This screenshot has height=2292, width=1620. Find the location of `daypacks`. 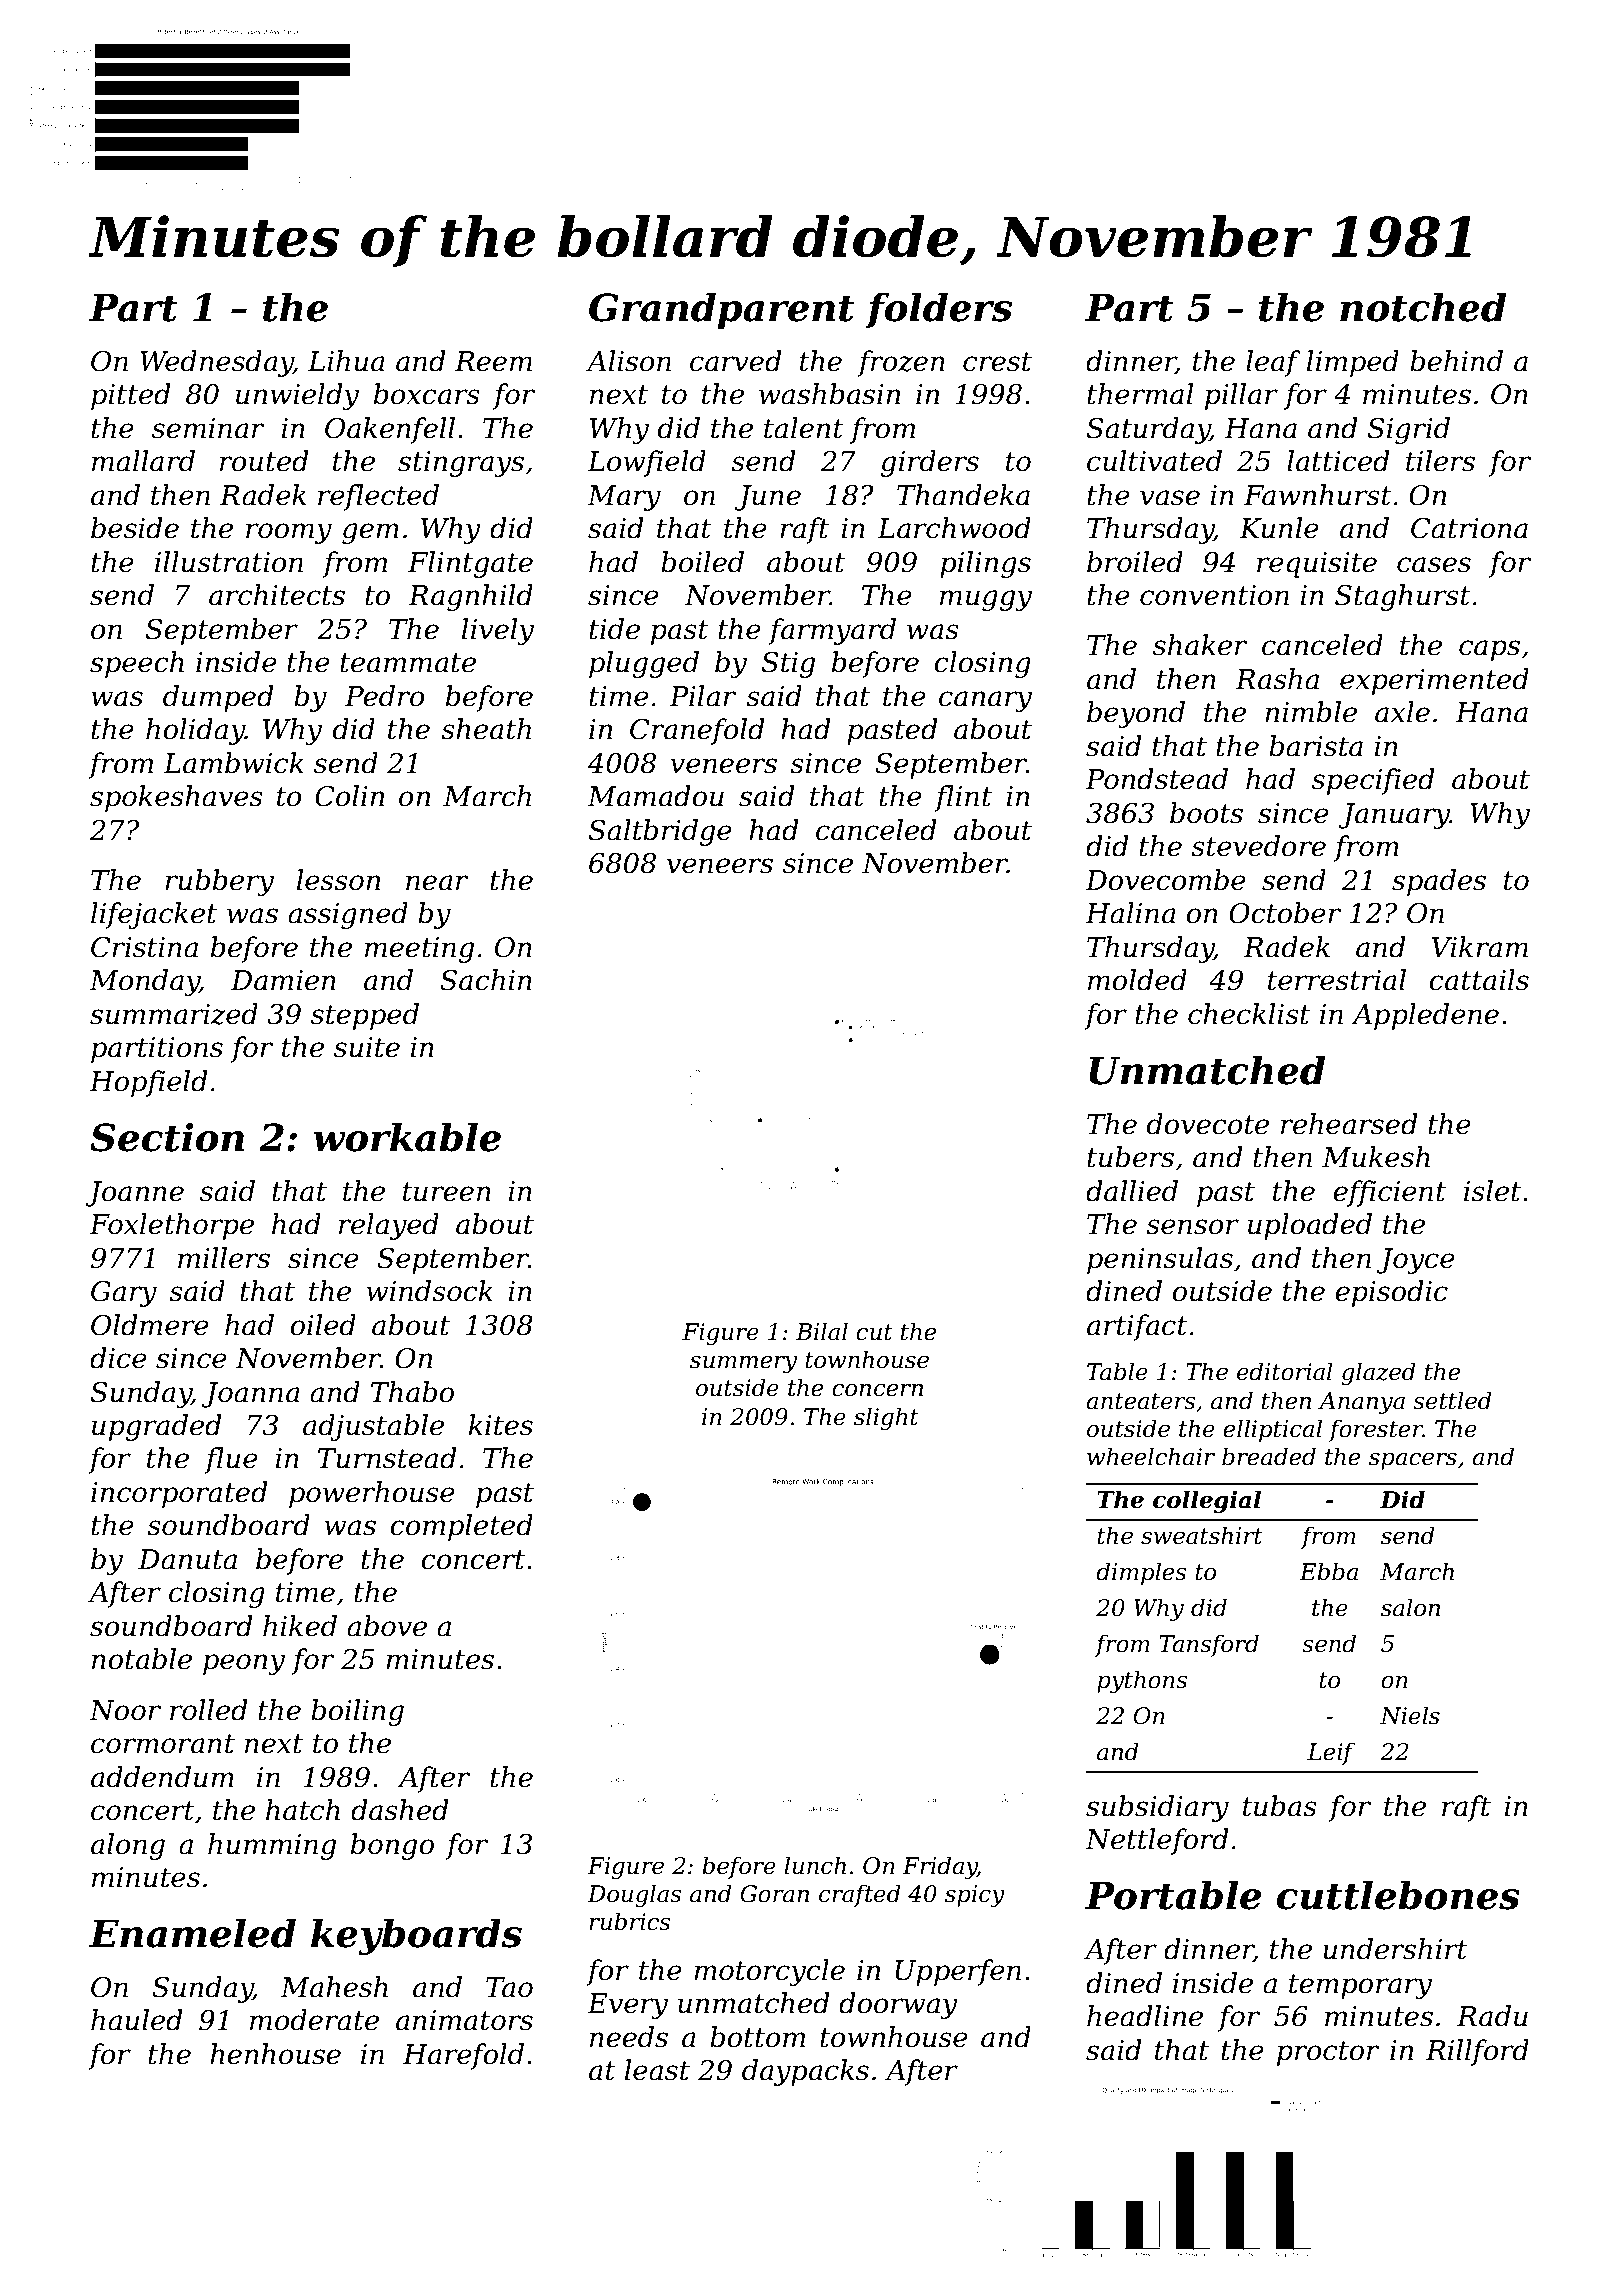

daypacks is located at coordinates (805, 2072).
